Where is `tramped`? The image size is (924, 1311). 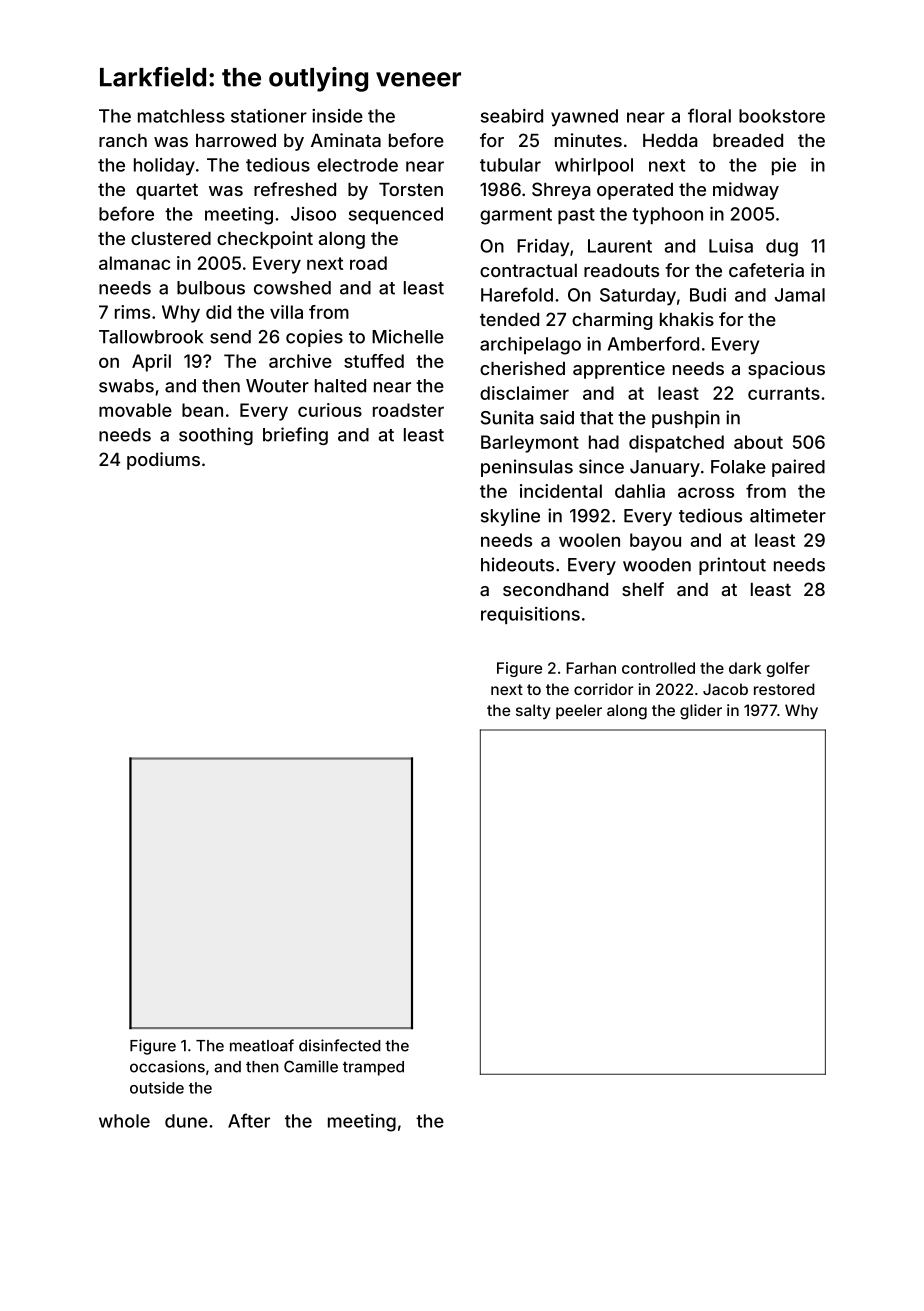 tramped is located at coordinates (373, 1068).
